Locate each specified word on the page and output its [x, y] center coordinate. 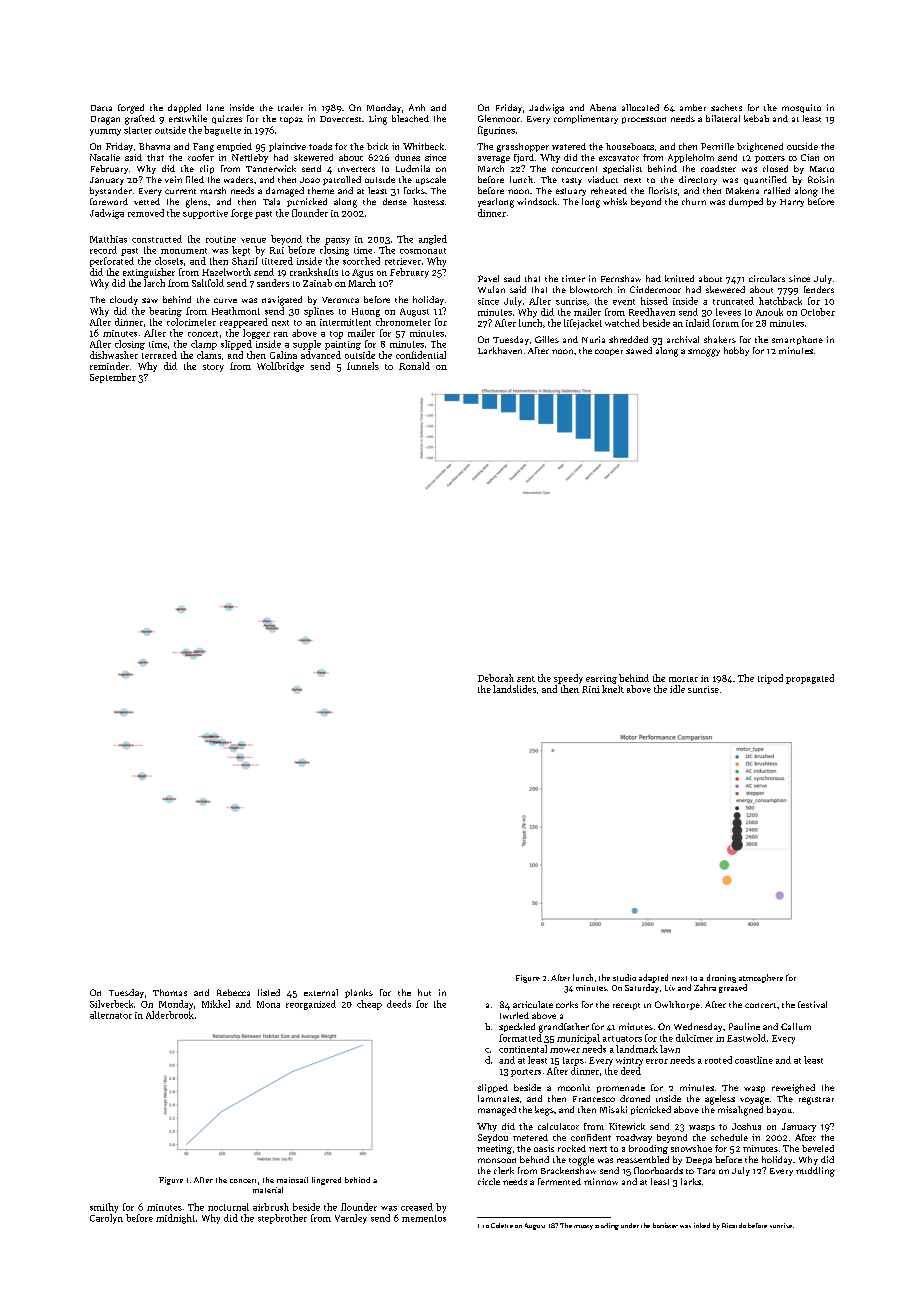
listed [269, 992]
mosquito [801, 108]
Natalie [105, 157]
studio [624, 977]
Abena [603, 107]
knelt [613, 689]
